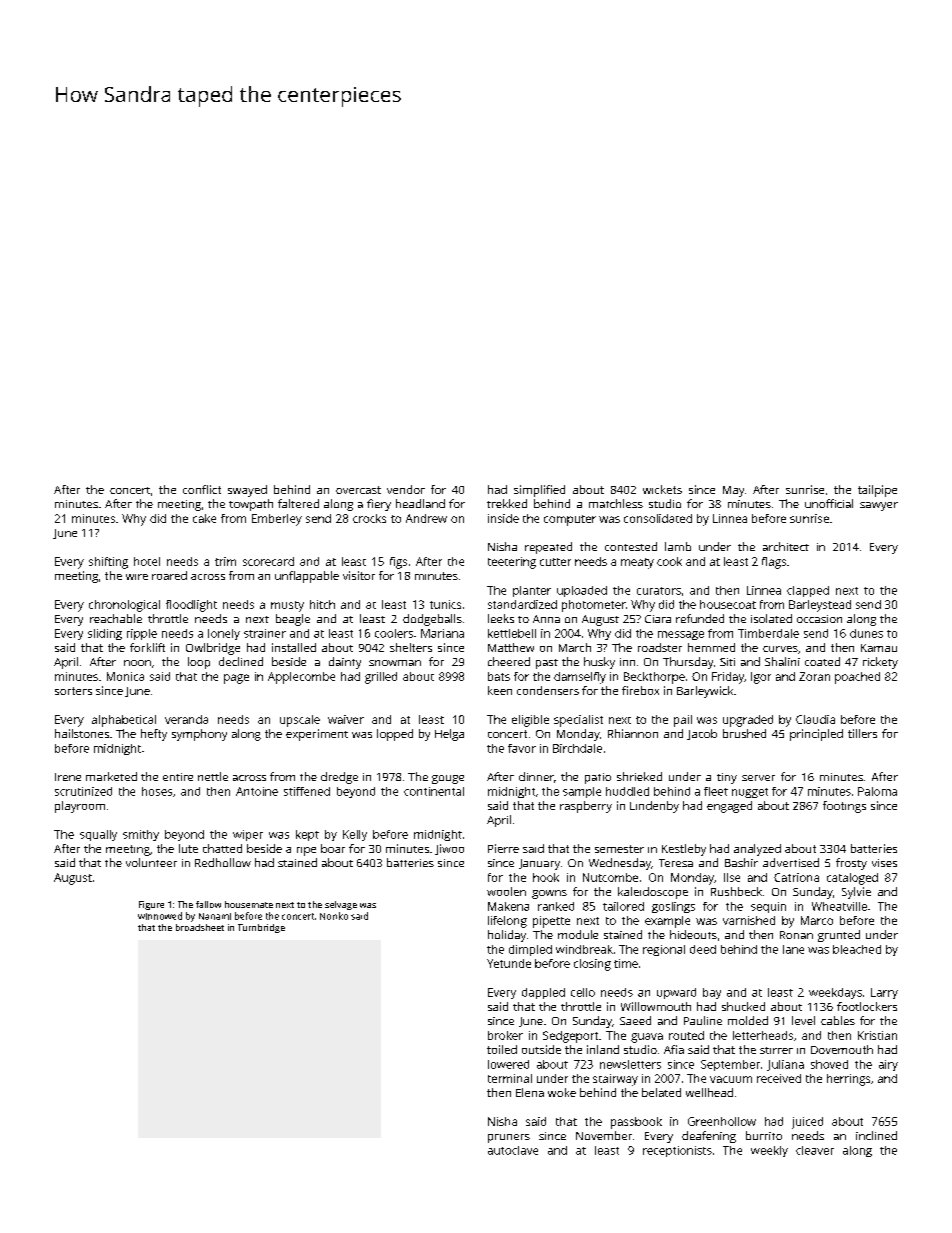  What do you see at coordinates (509, 1138) in the screenshot?
I see `pruners` at bounding box center [509, 1138].
